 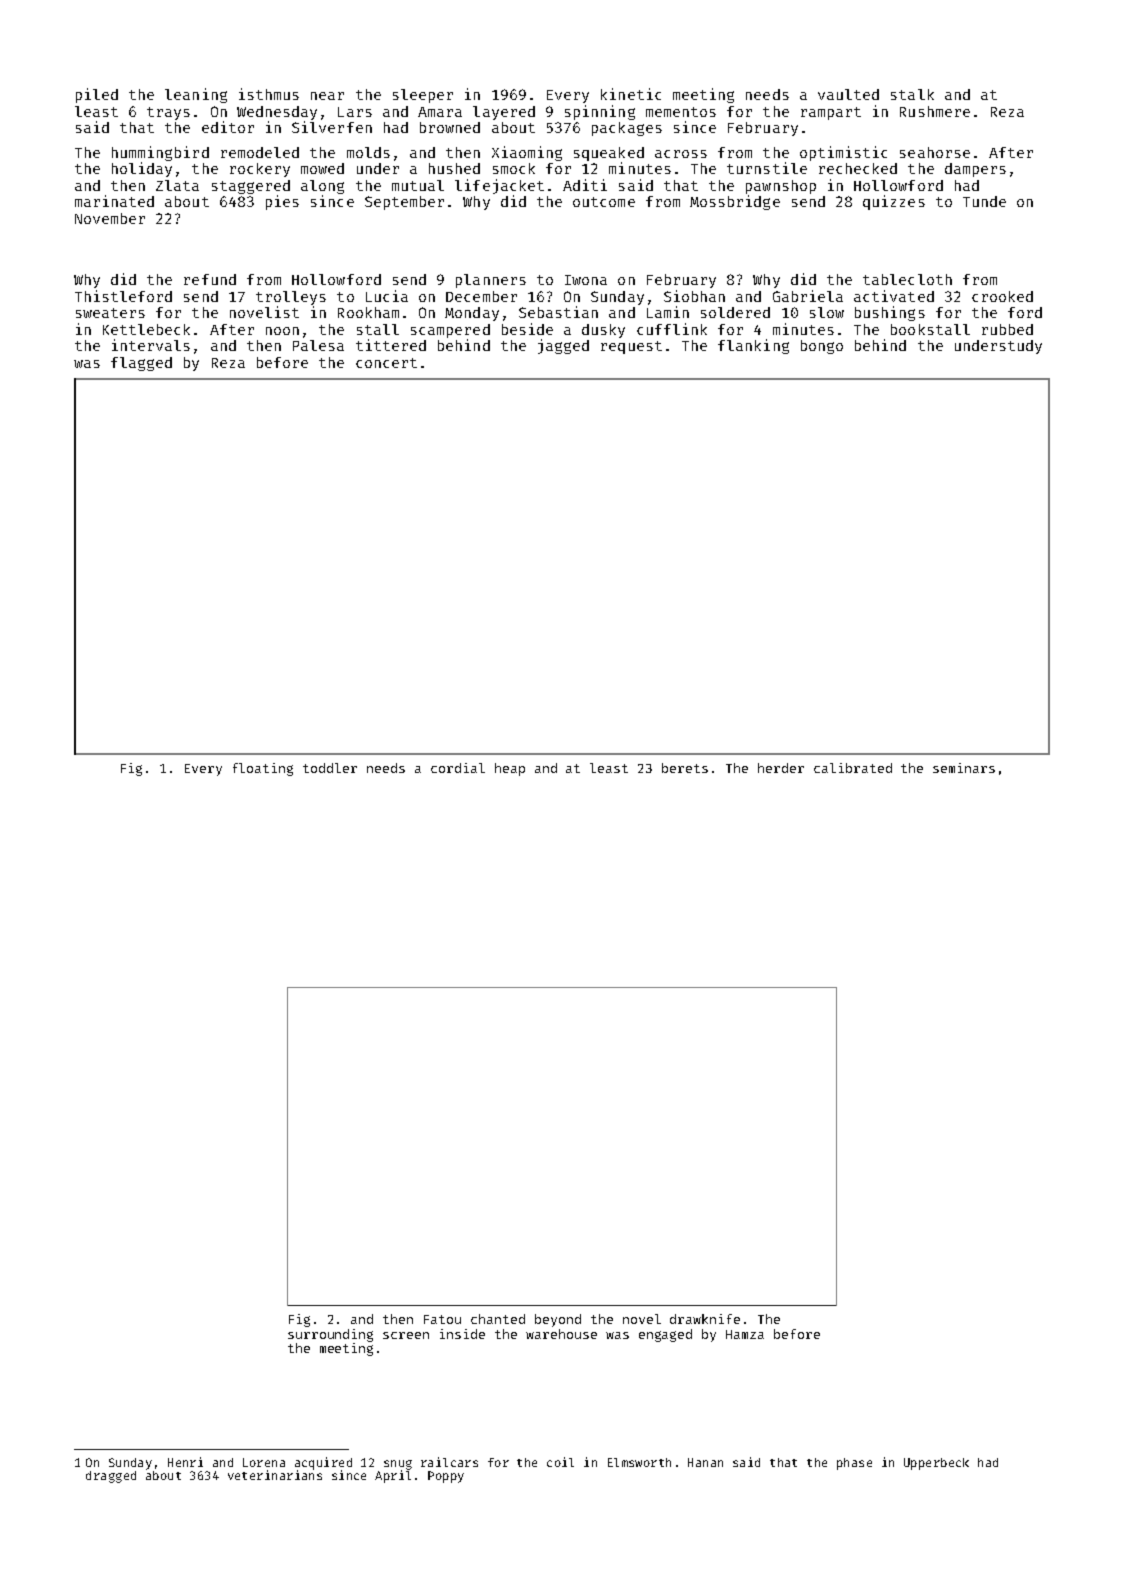 I want to click on herder, so click(x=781, y=768).
